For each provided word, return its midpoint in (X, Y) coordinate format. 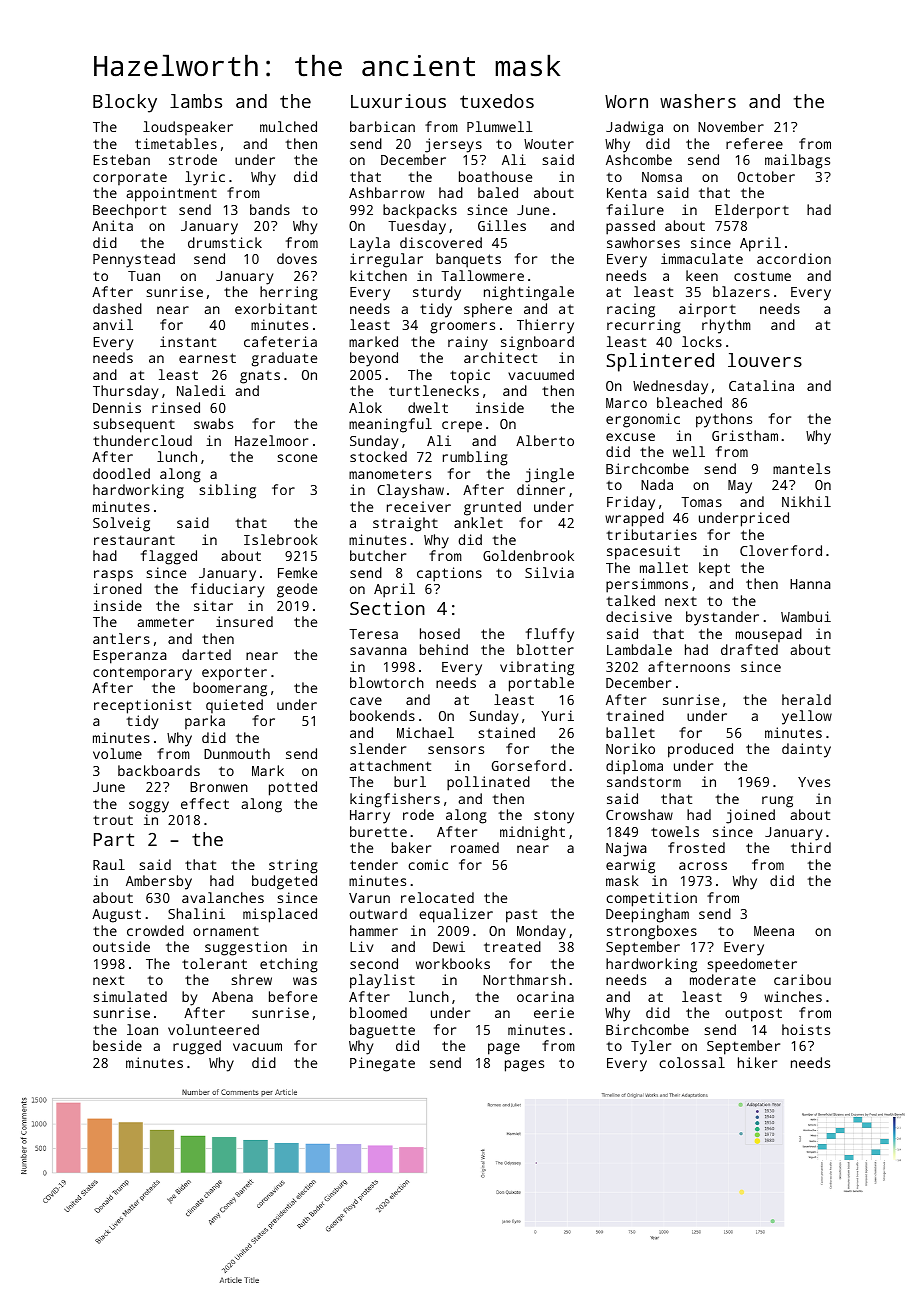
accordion (794, 258)
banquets (468, 260)
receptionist (142, 706)
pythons (724, 420)
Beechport (129, 211)
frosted (696, 847)
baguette (382, 1031)
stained (506, 732)
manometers (390, 474)
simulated (130, 996)
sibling (227, 491)
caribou (802, 979)
